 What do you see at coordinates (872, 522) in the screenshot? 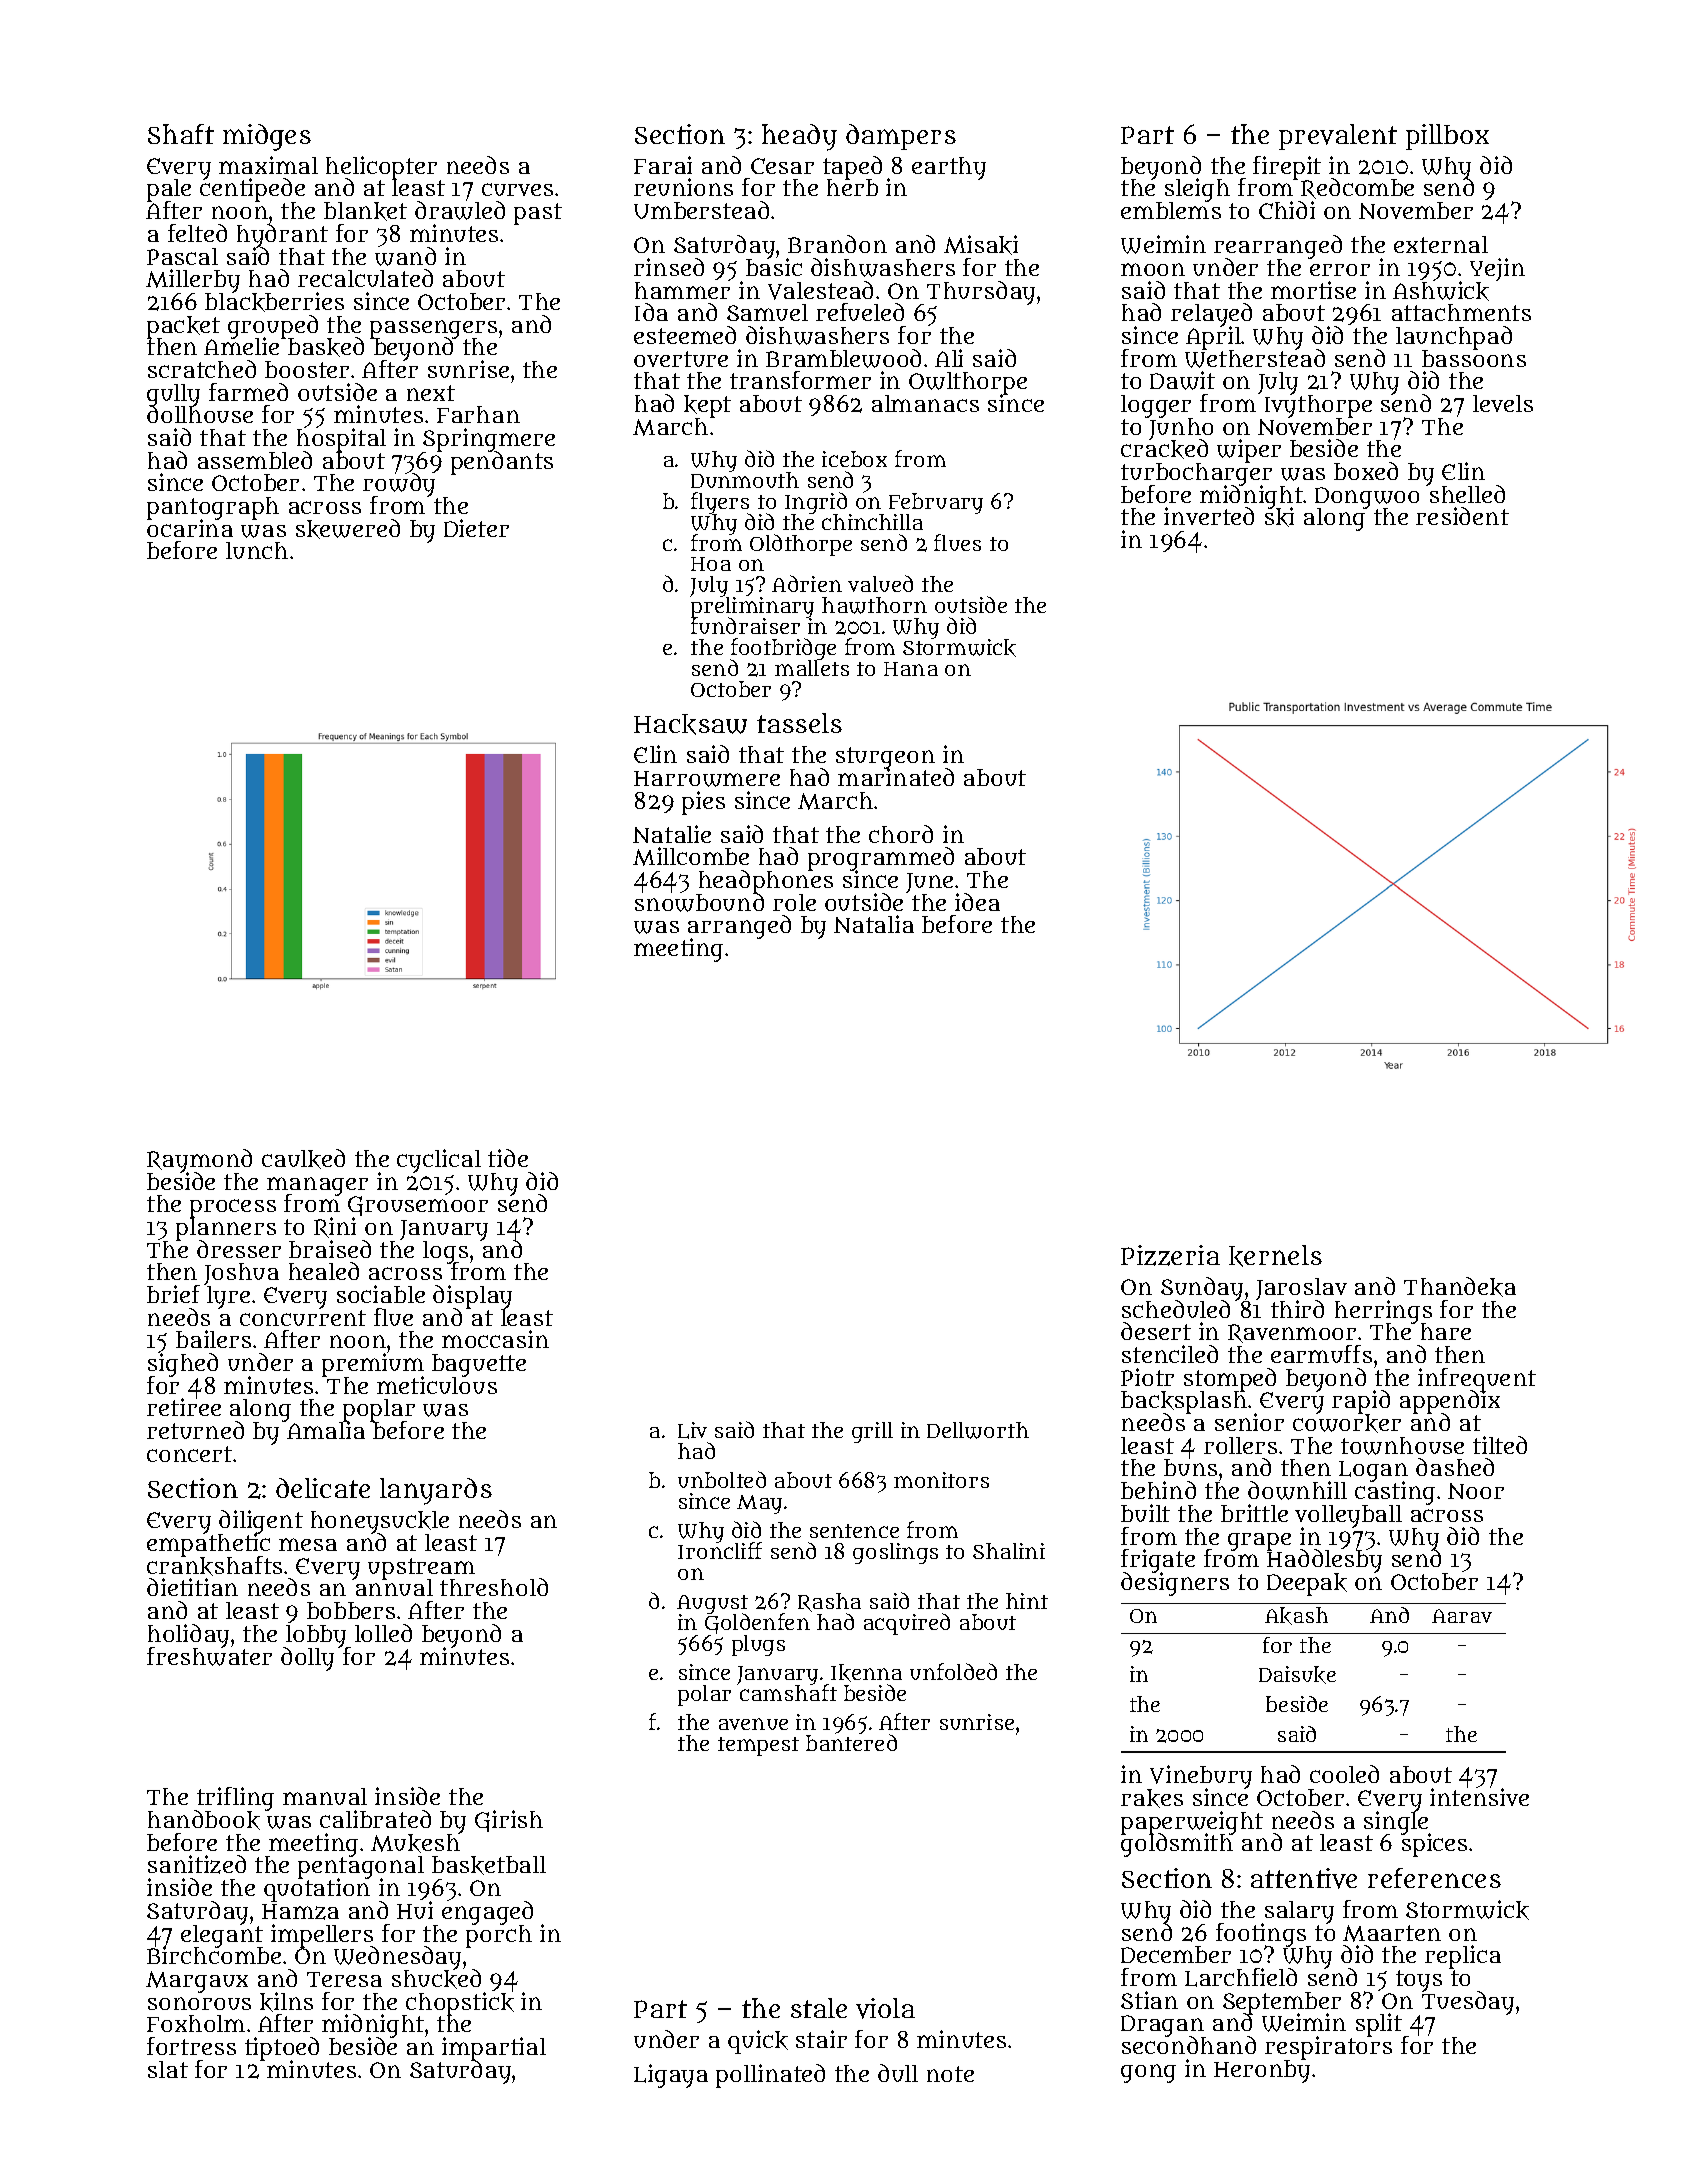
I see `chinchilla` at bounding box center [872, 522].
